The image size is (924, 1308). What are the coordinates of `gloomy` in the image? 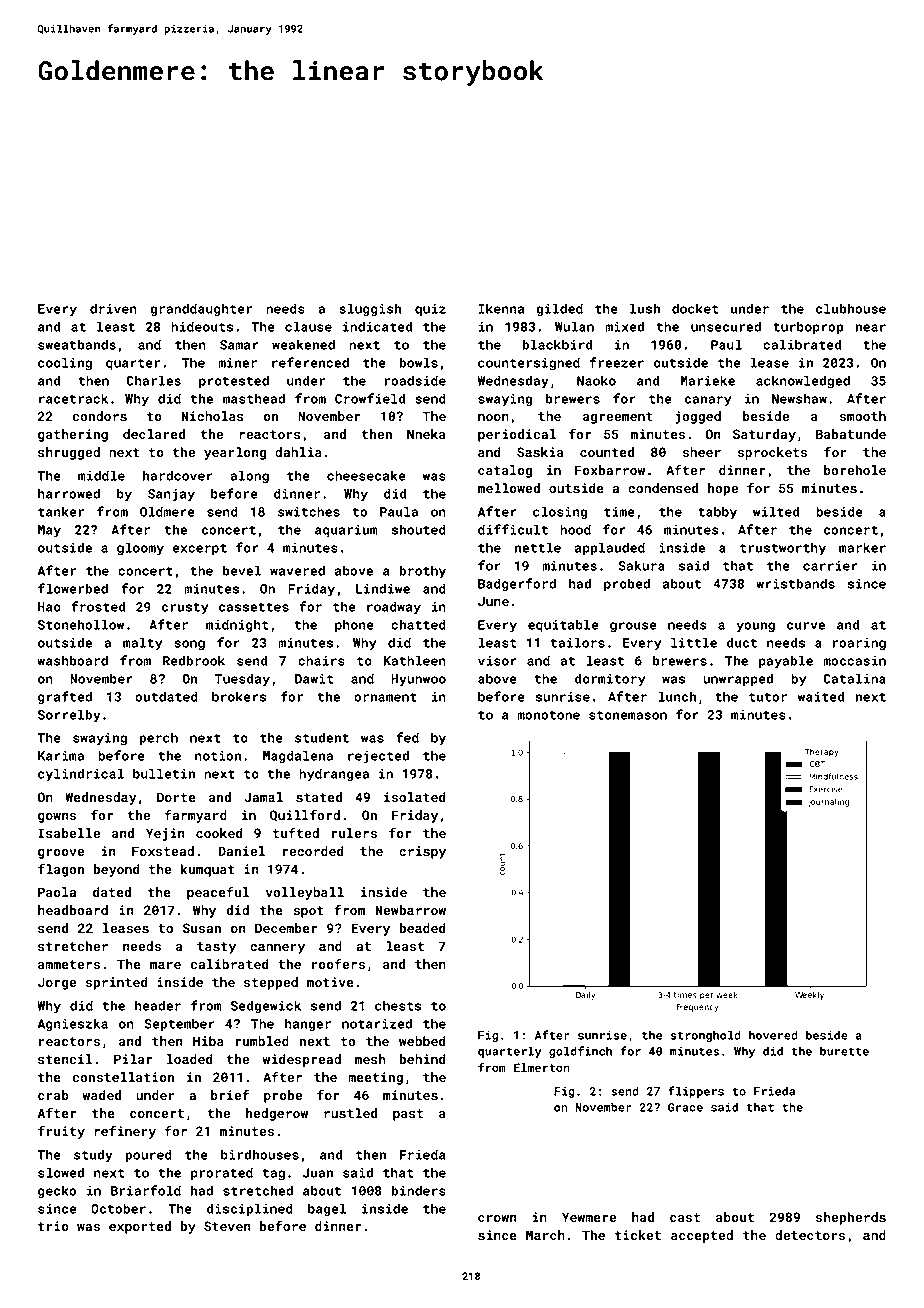 It's located at (140, 549).
